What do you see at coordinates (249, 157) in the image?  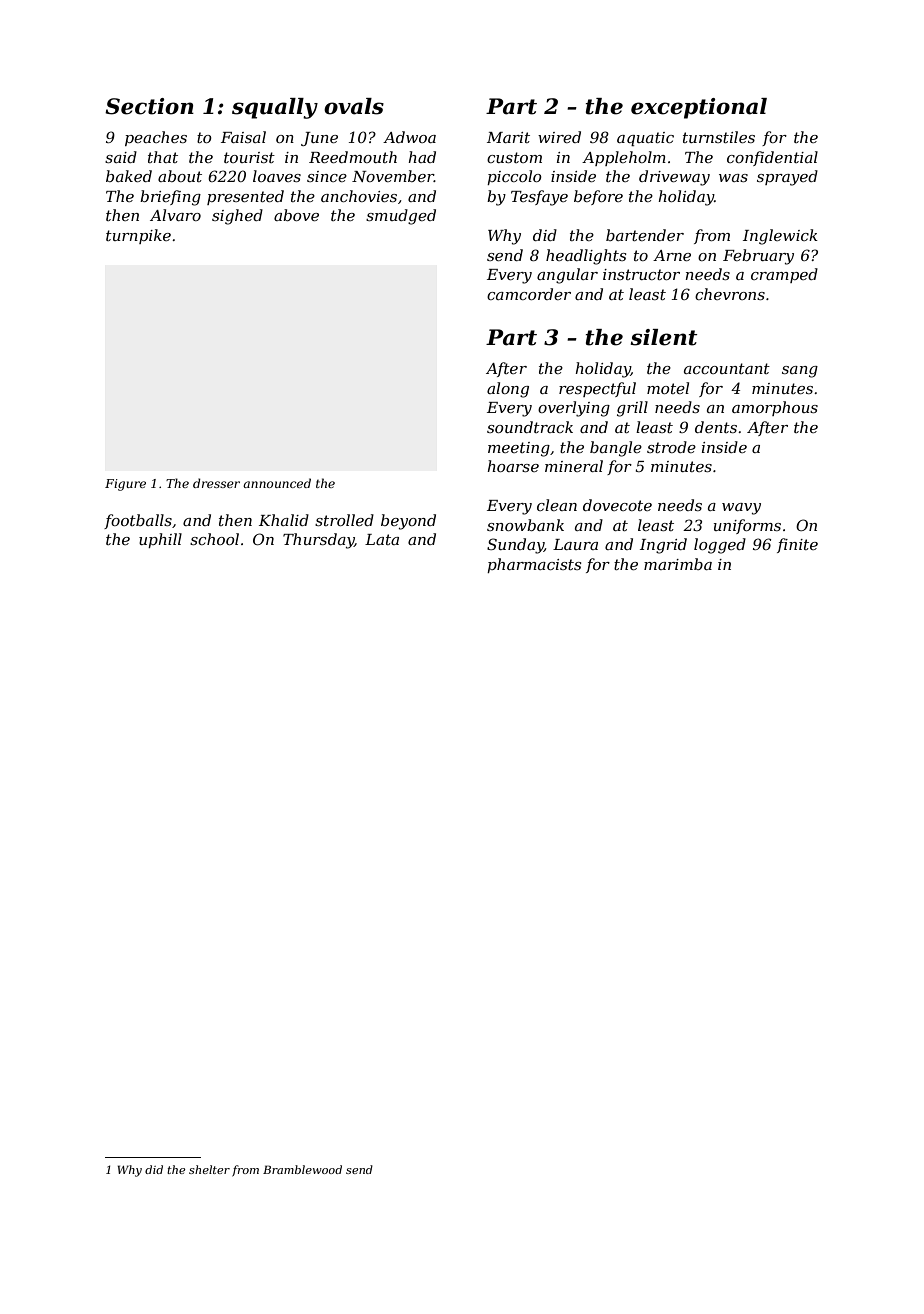 I see `tourist` at bounding box center [249, 157].
